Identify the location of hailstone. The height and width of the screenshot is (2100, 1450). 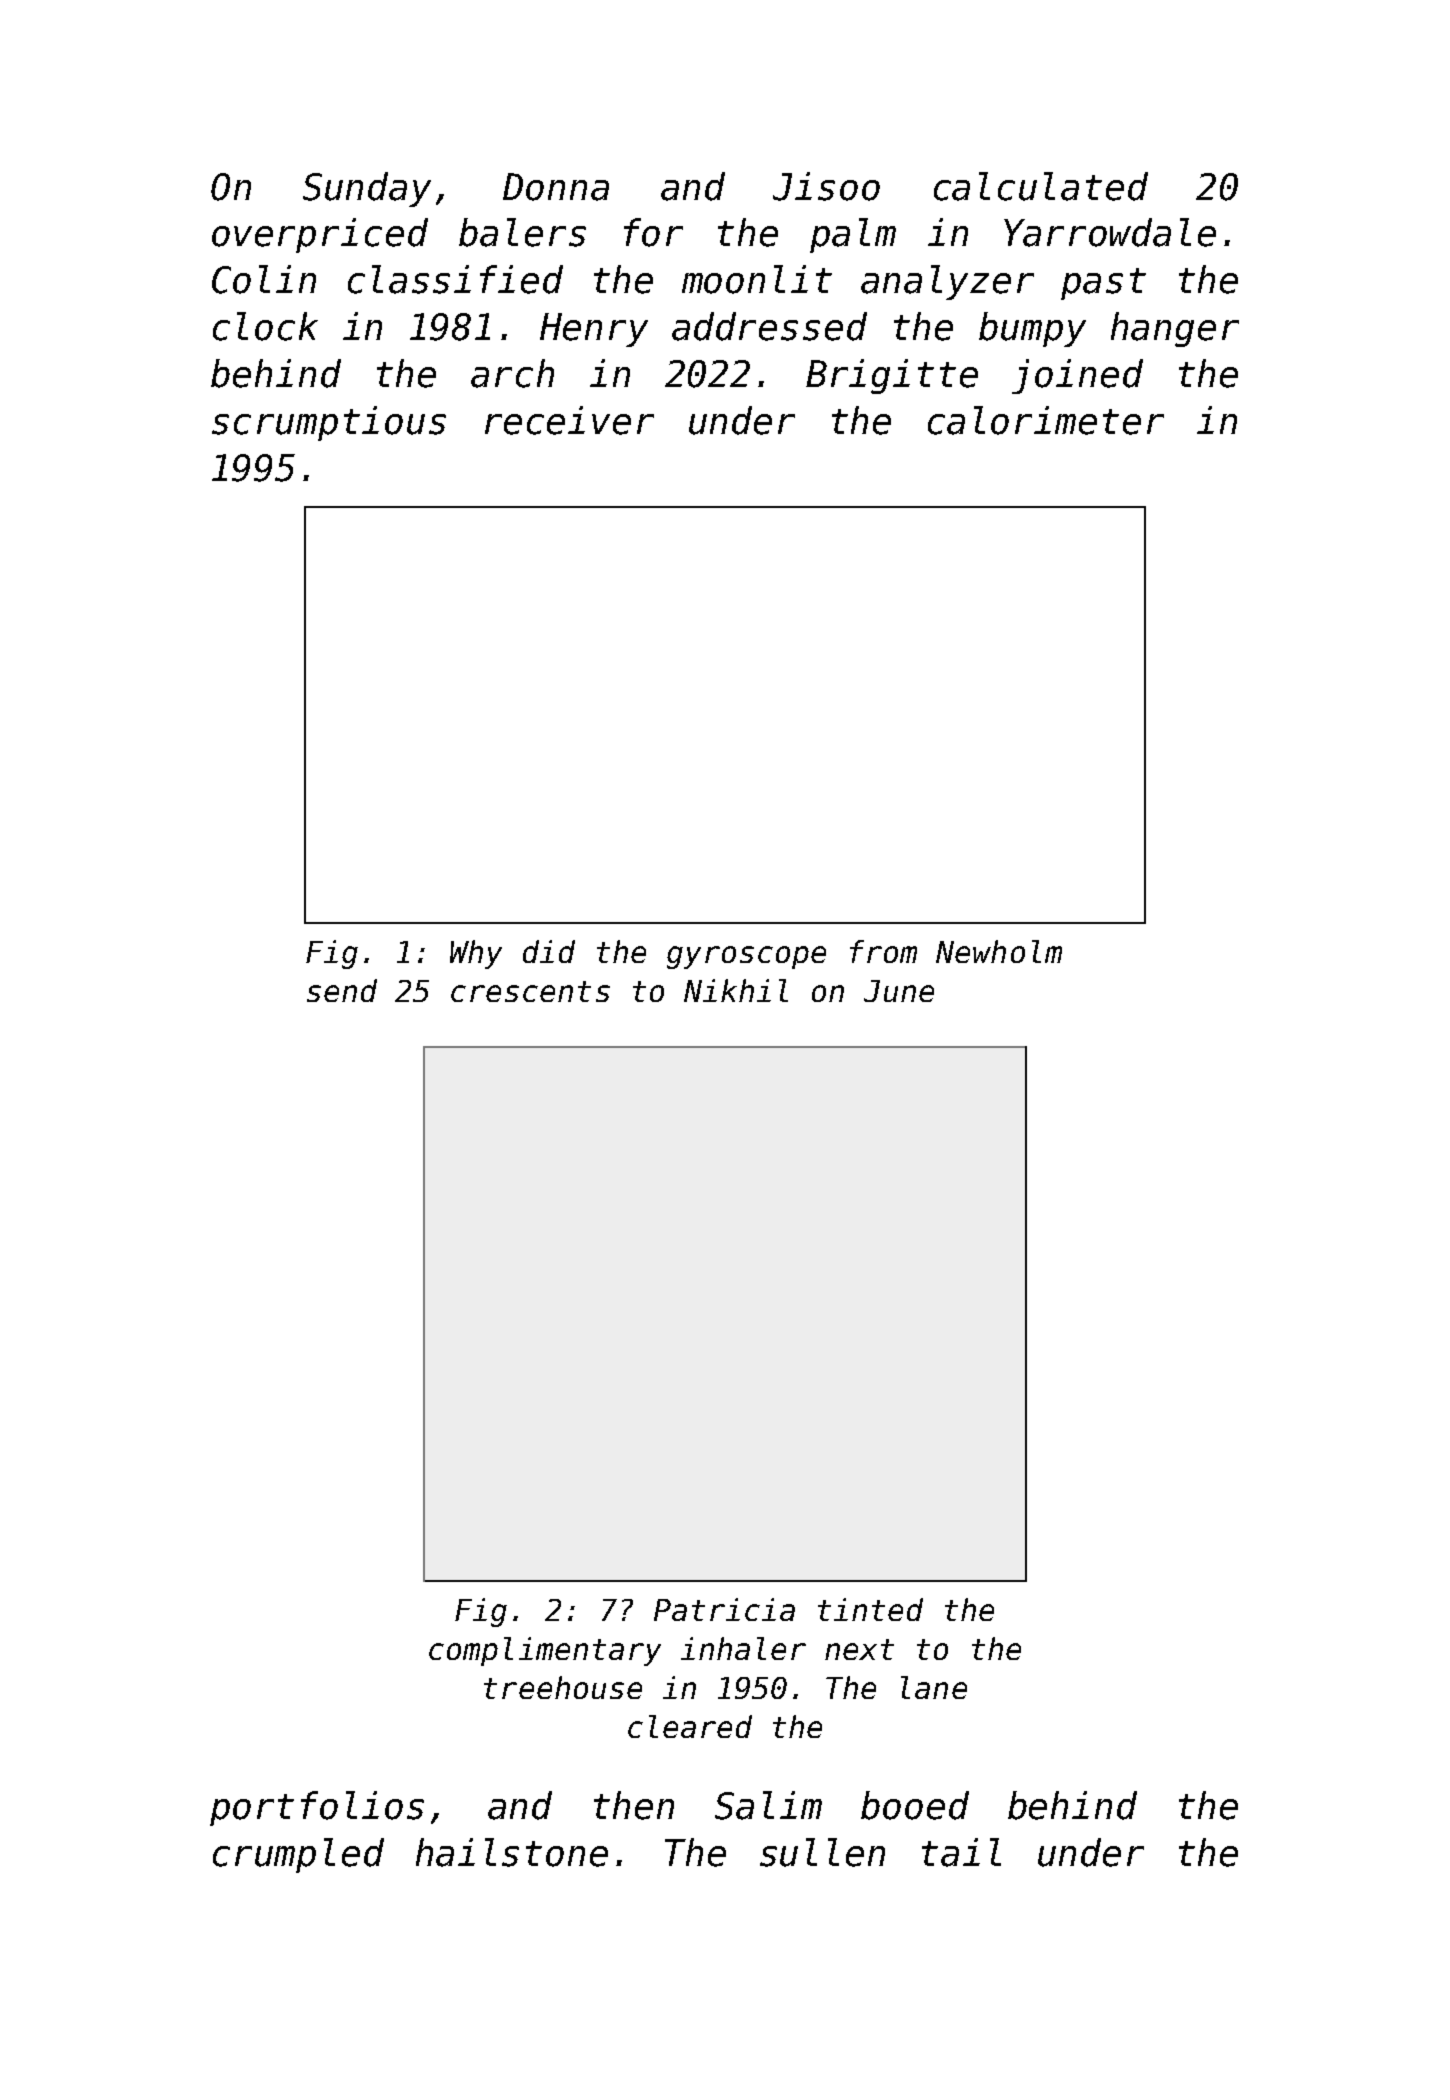
(512, 1852).
